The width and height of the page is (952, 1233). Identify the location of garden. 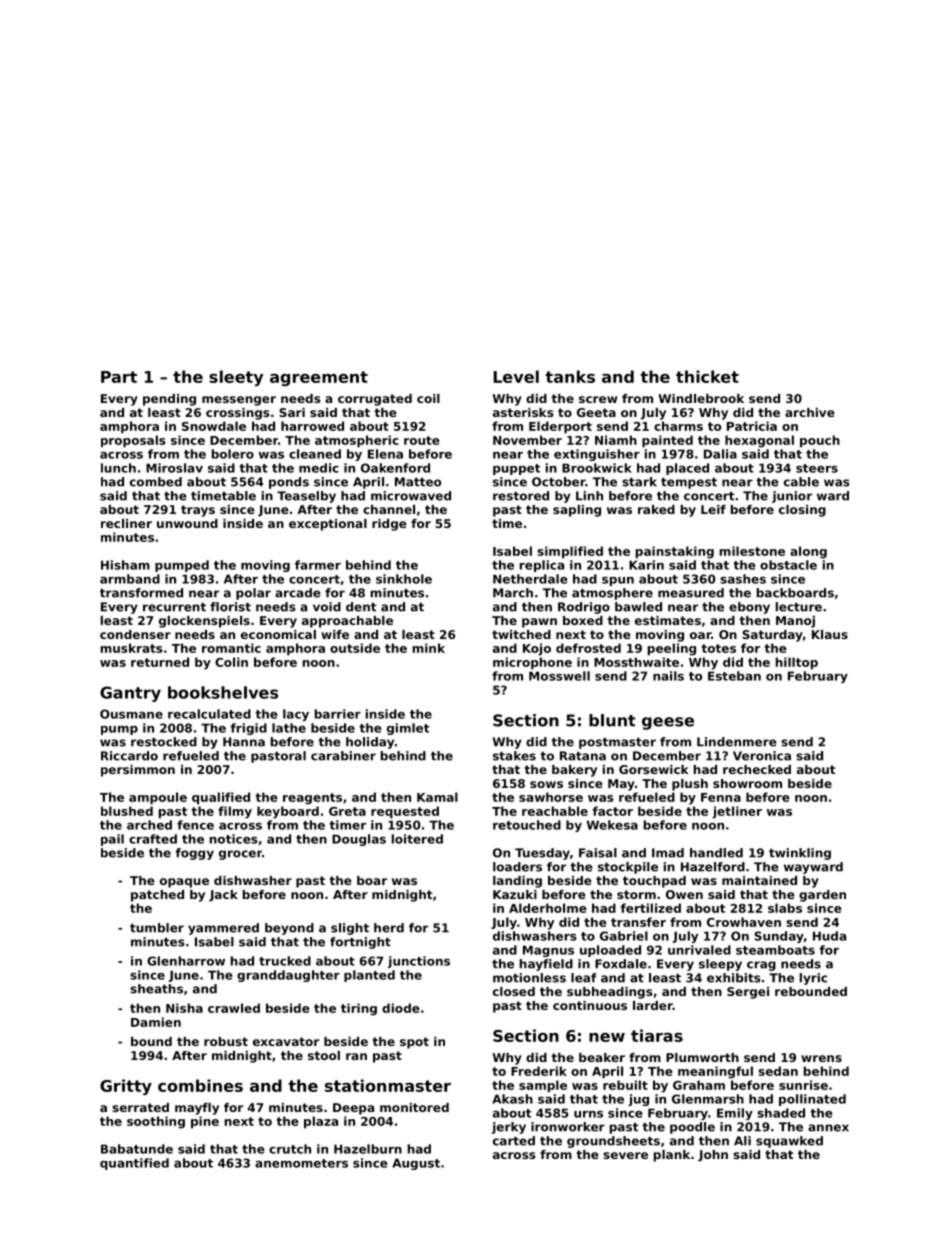
(822, 896).
